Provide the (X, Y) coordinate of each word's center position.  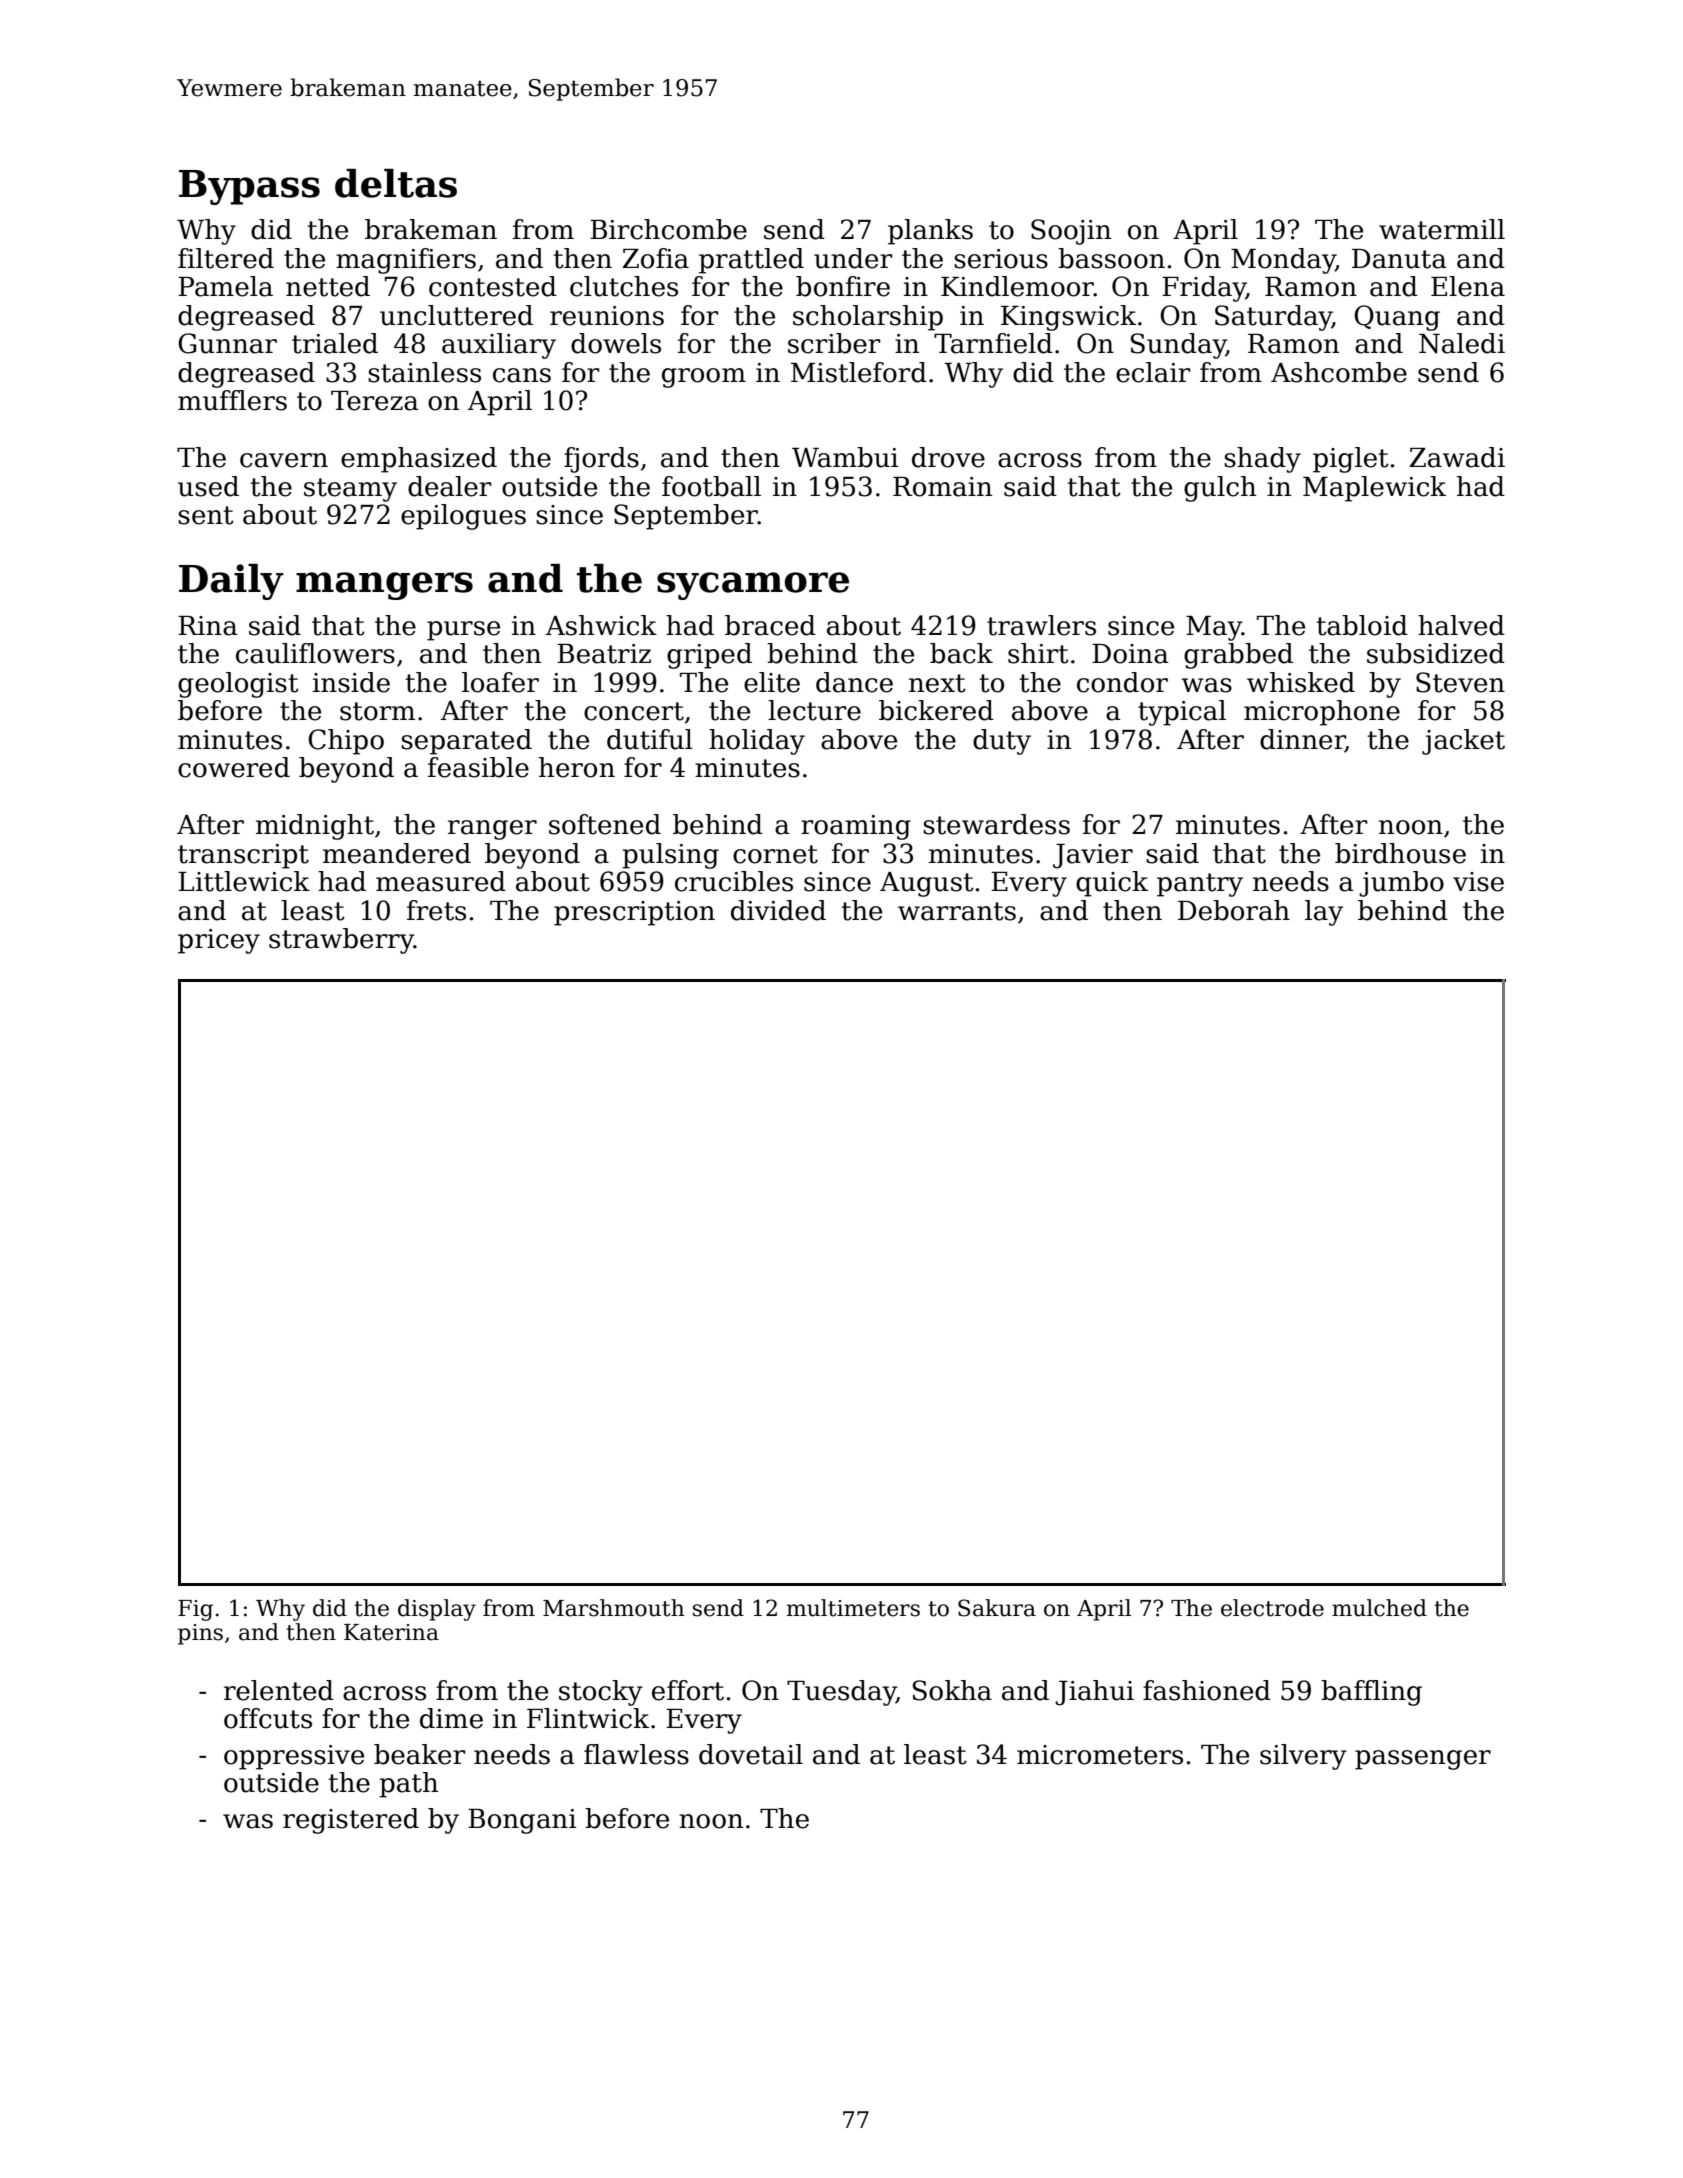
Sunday (1178, 346)
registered (351, 1821)
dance (854, 682)
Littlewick (244, 881)
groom (704, 378)
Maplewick (1374, 489)
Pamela (225, 286)
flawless (636, 1754)
